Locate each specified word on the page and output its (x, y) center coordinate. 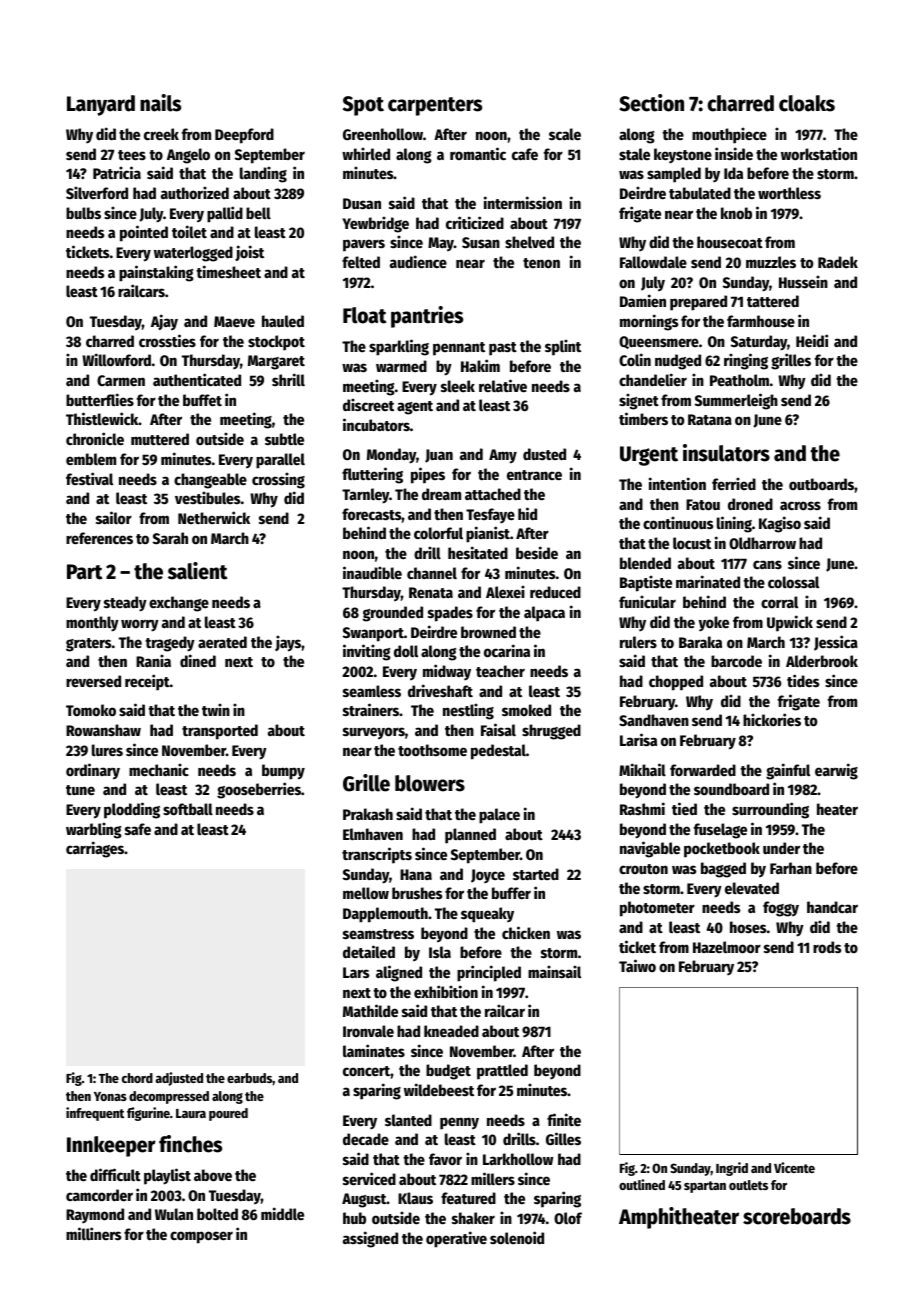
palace (499, 816)
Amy (503, 456)
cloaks (807, 103)
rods (827, 947)
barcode (736, 661)
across (800, 505)
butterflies (100, 399)
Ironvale (368, 1031)
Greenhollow (383, 134)
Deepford (244, 136)
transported (220, 732)
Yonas (110, 1096)
